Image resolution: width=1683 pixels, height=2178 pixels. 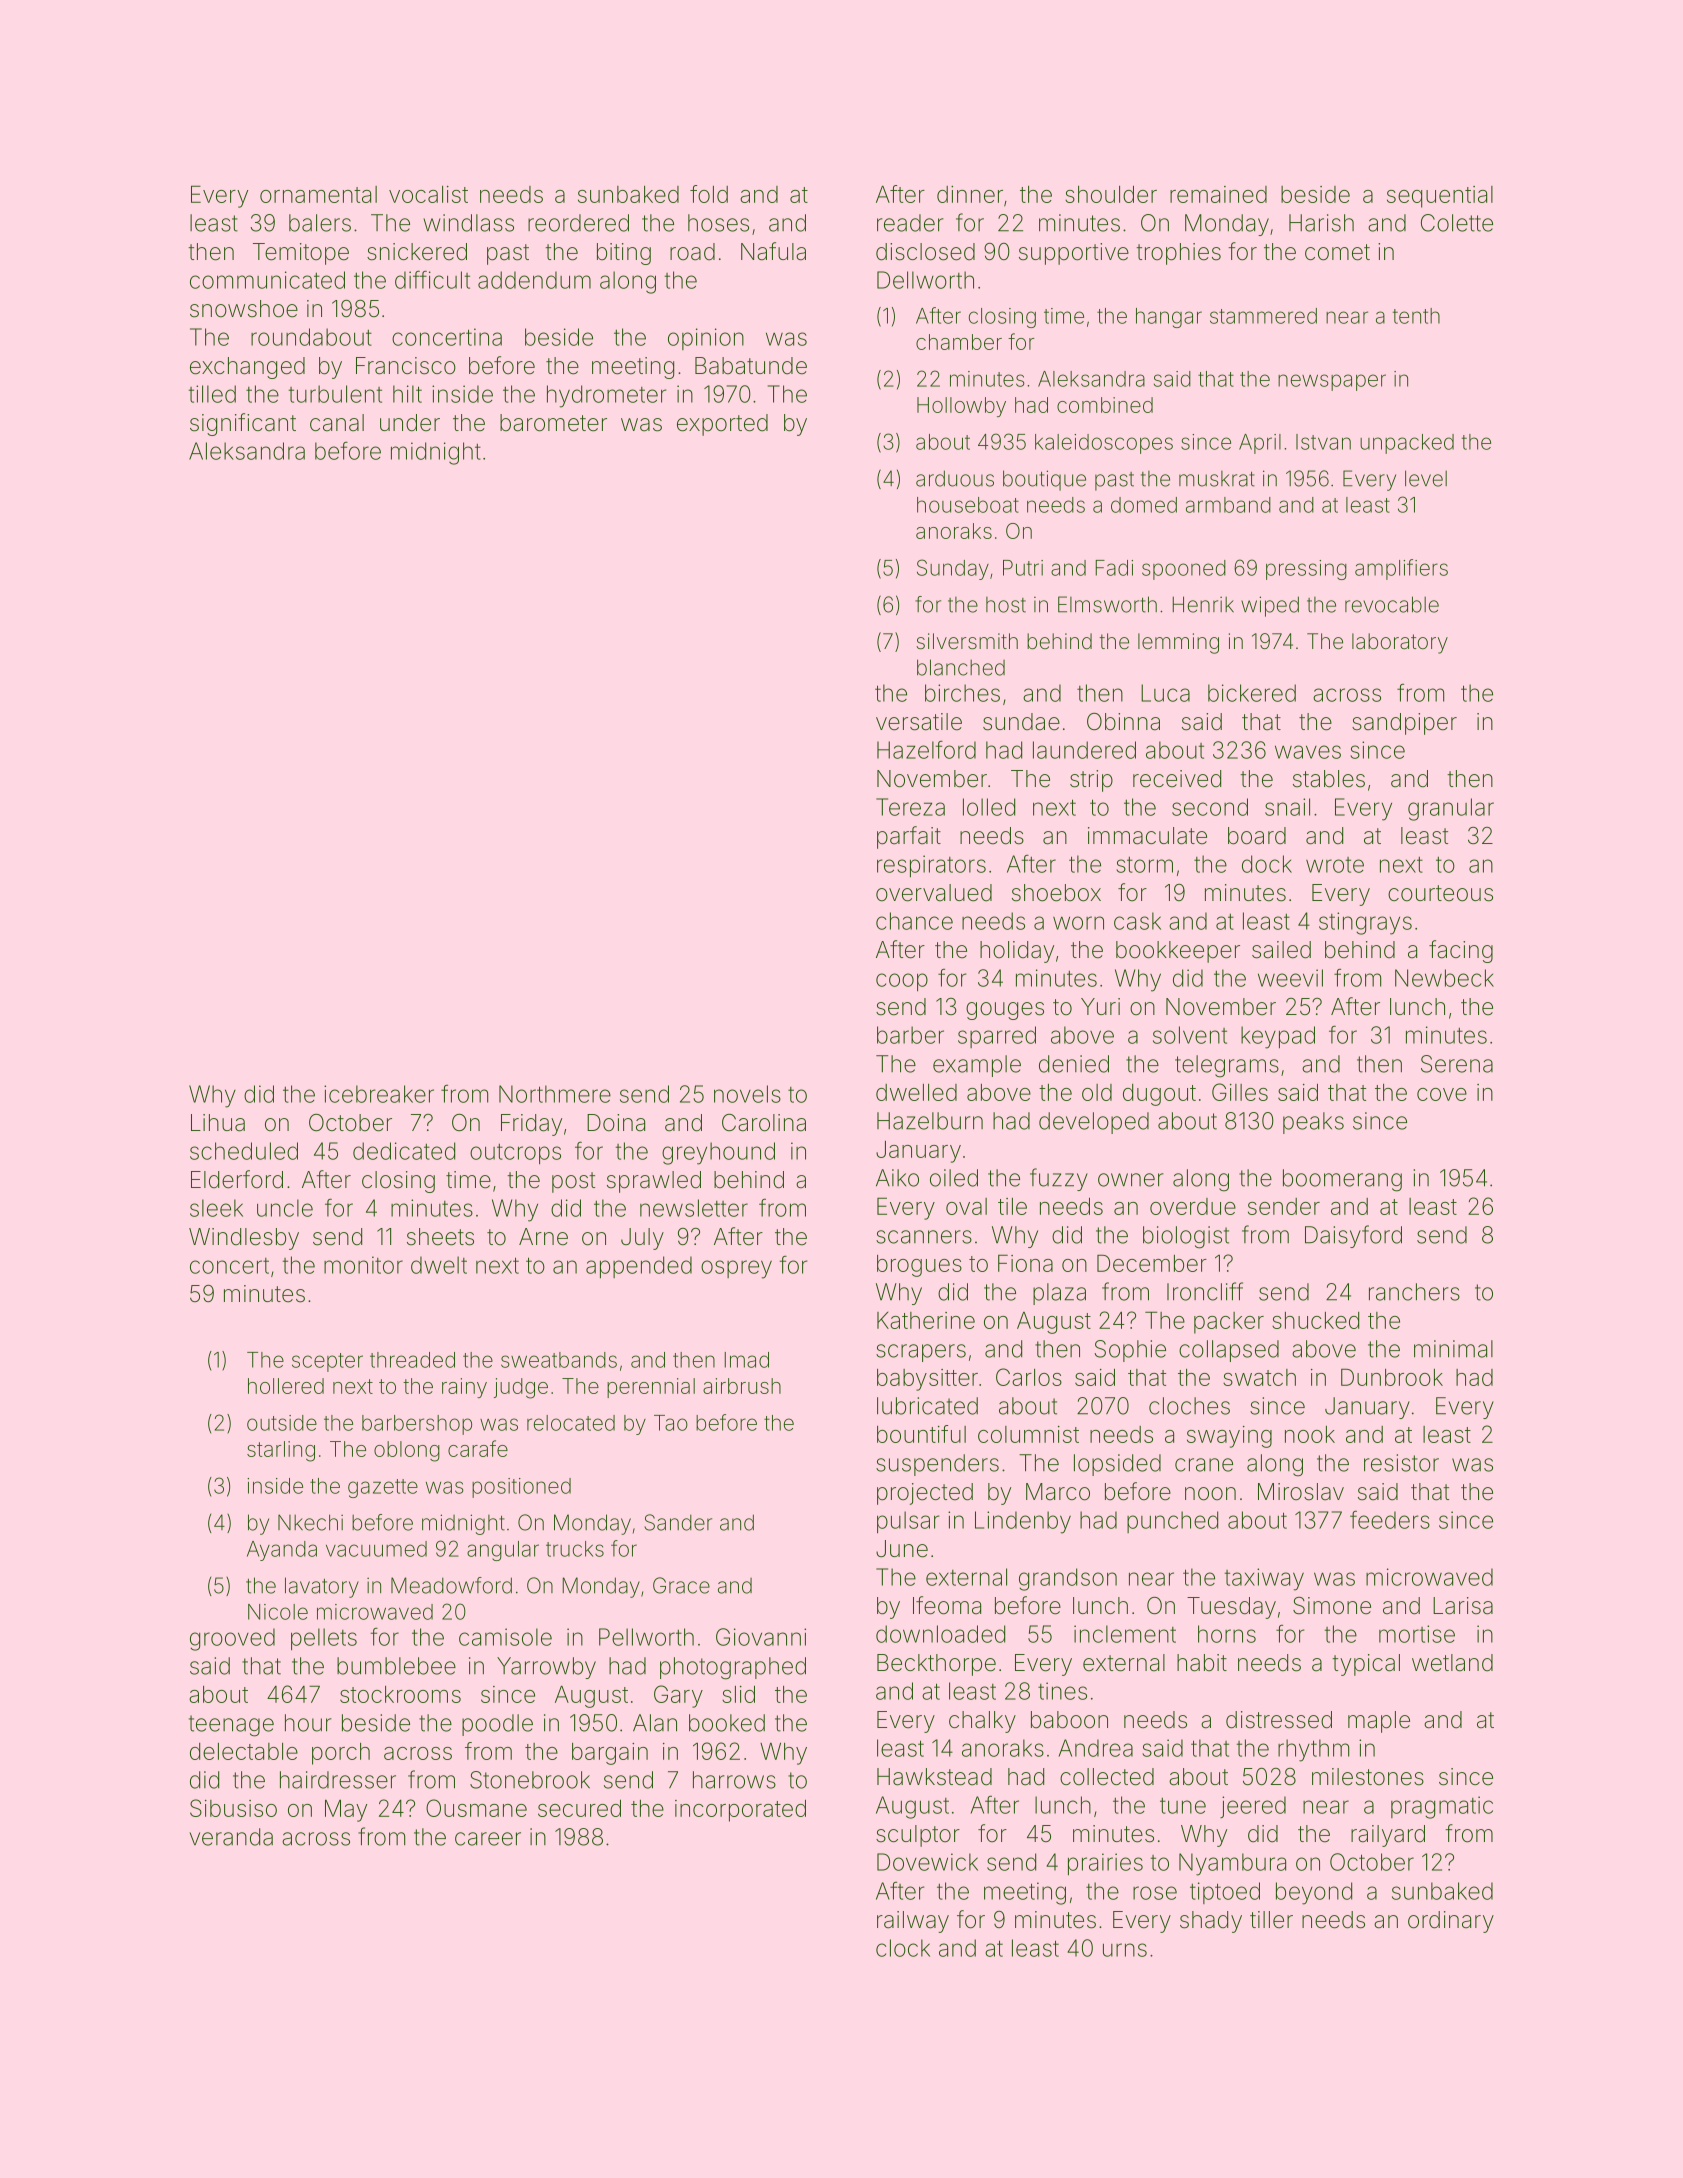 I want to click on sandpiper, so click(x=1404, y=724).
